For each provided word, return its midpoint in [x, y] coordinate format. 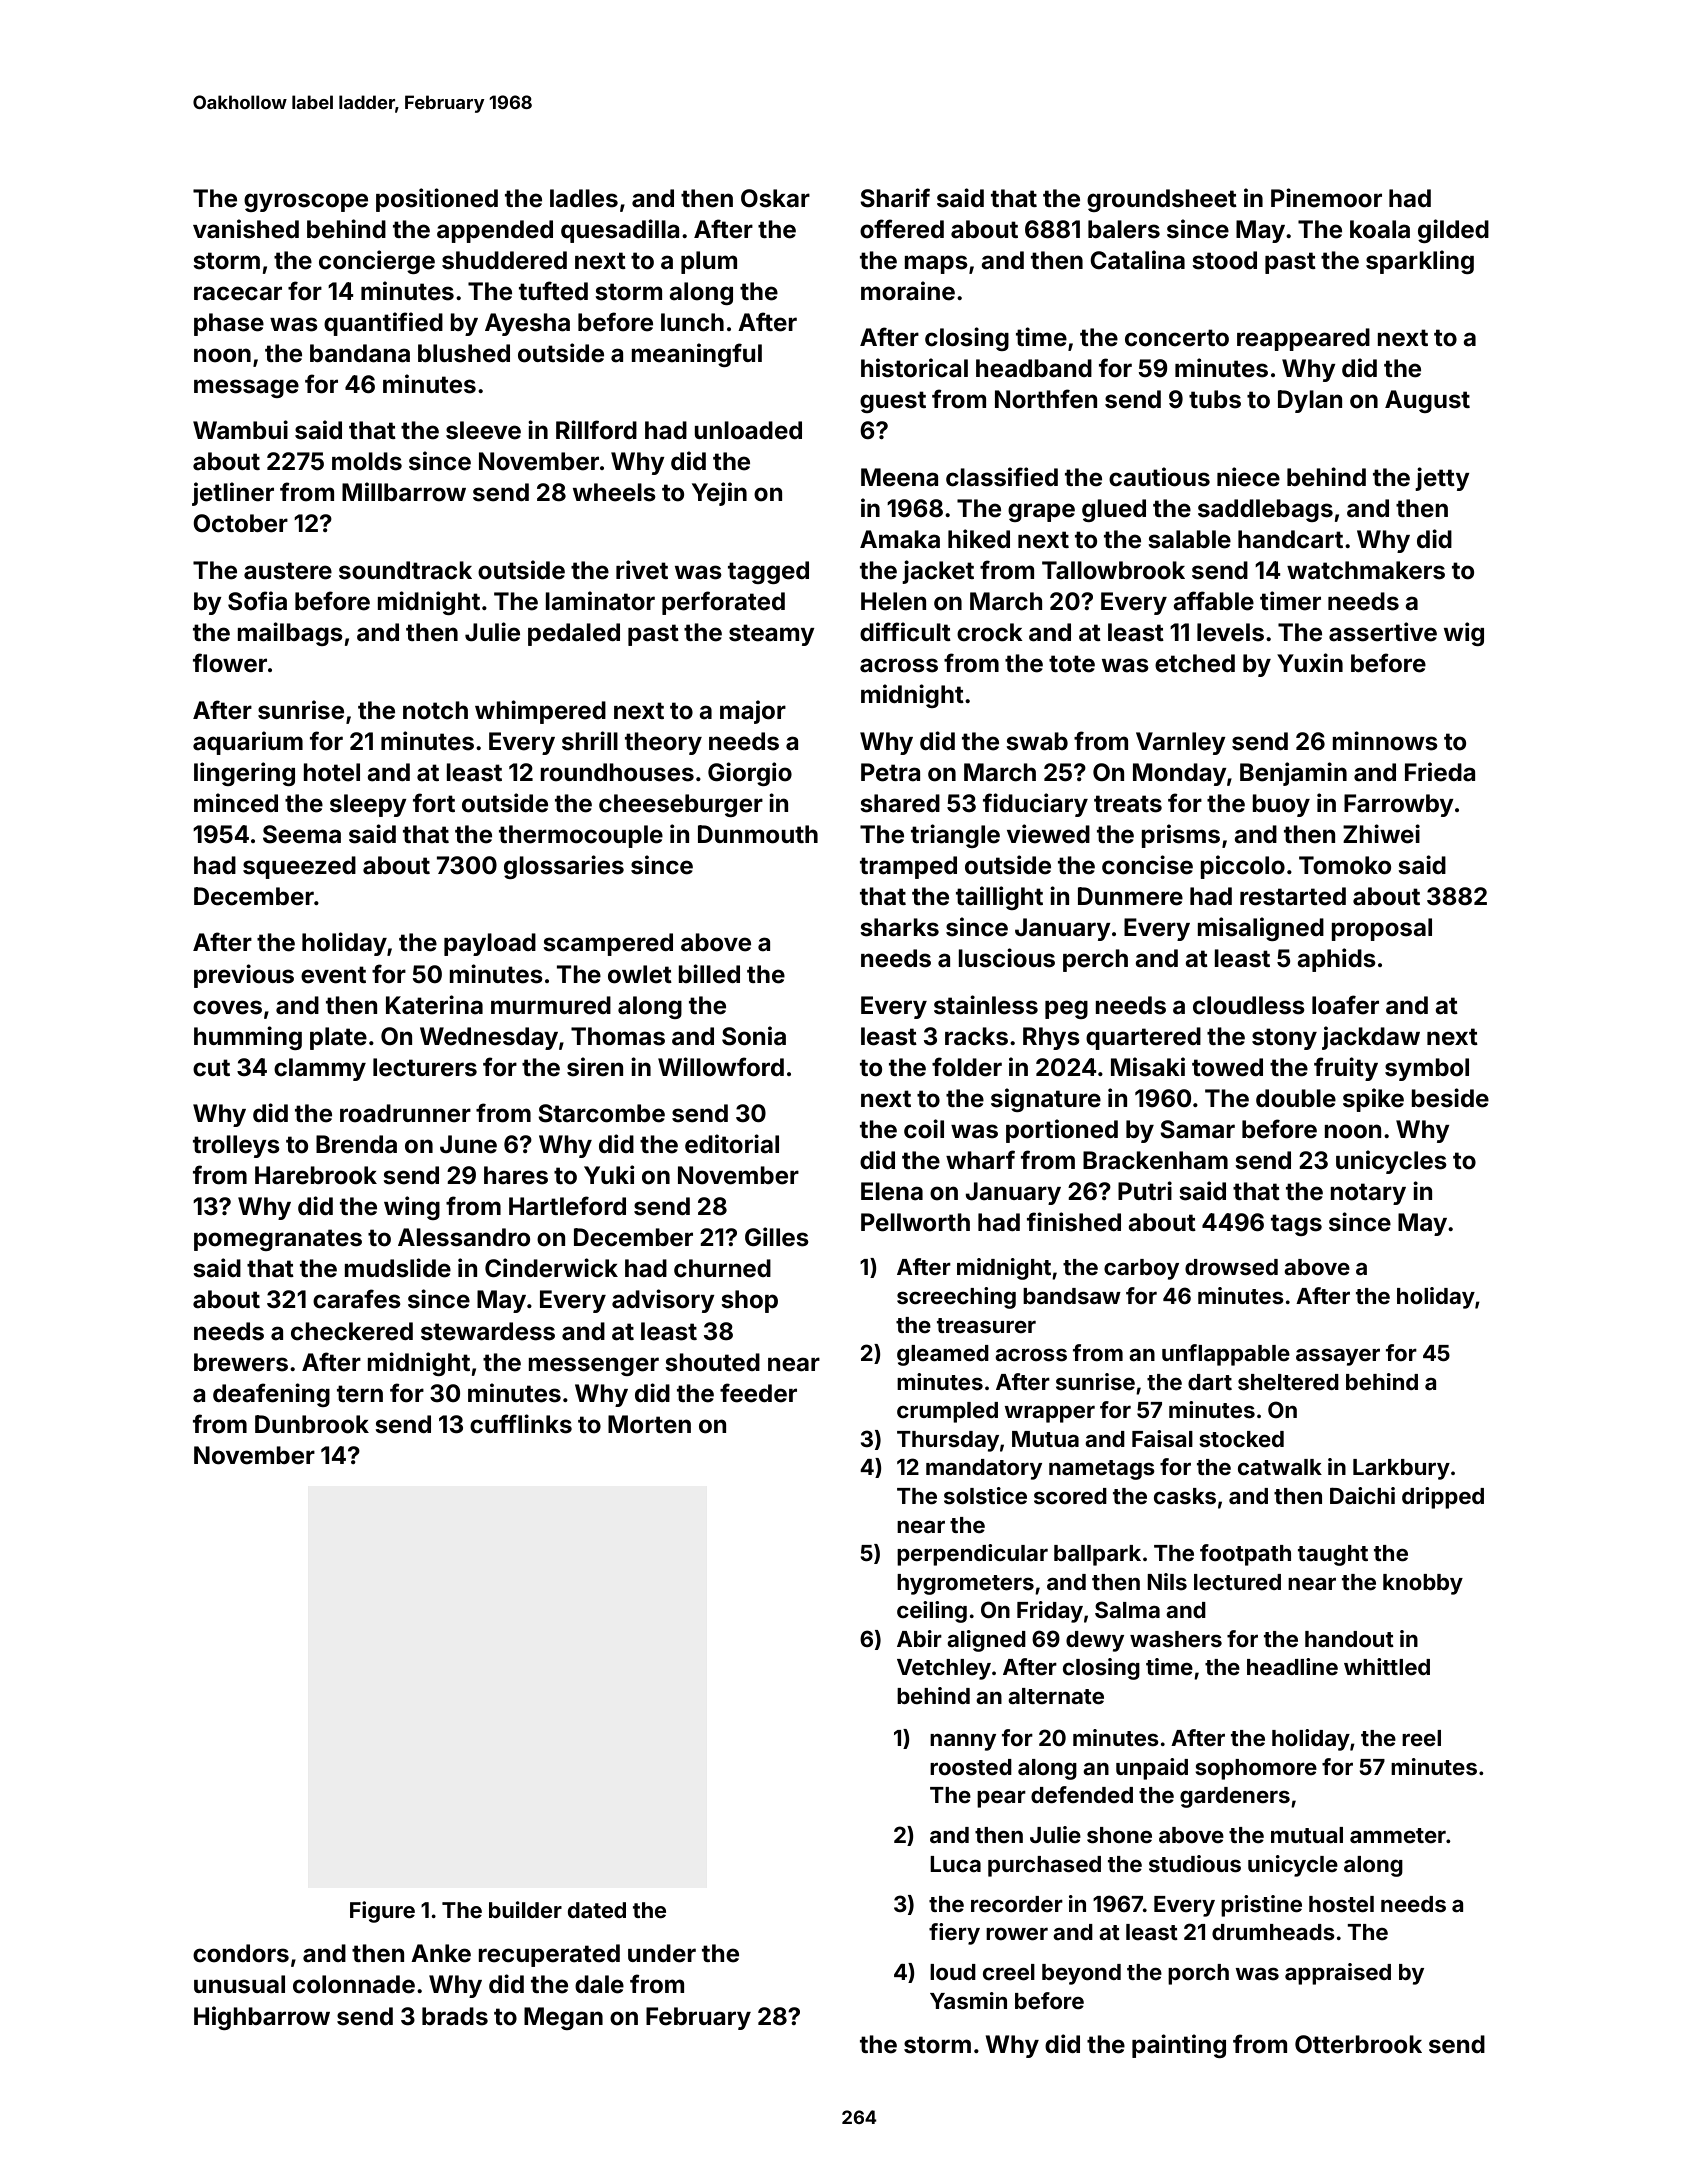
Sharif [895, 198]
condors [241, 1953]
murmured [551, 1005]
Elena [892, 1191]
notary [1368, 1194]
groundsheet [1162, 200]
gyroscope [306, 202]
